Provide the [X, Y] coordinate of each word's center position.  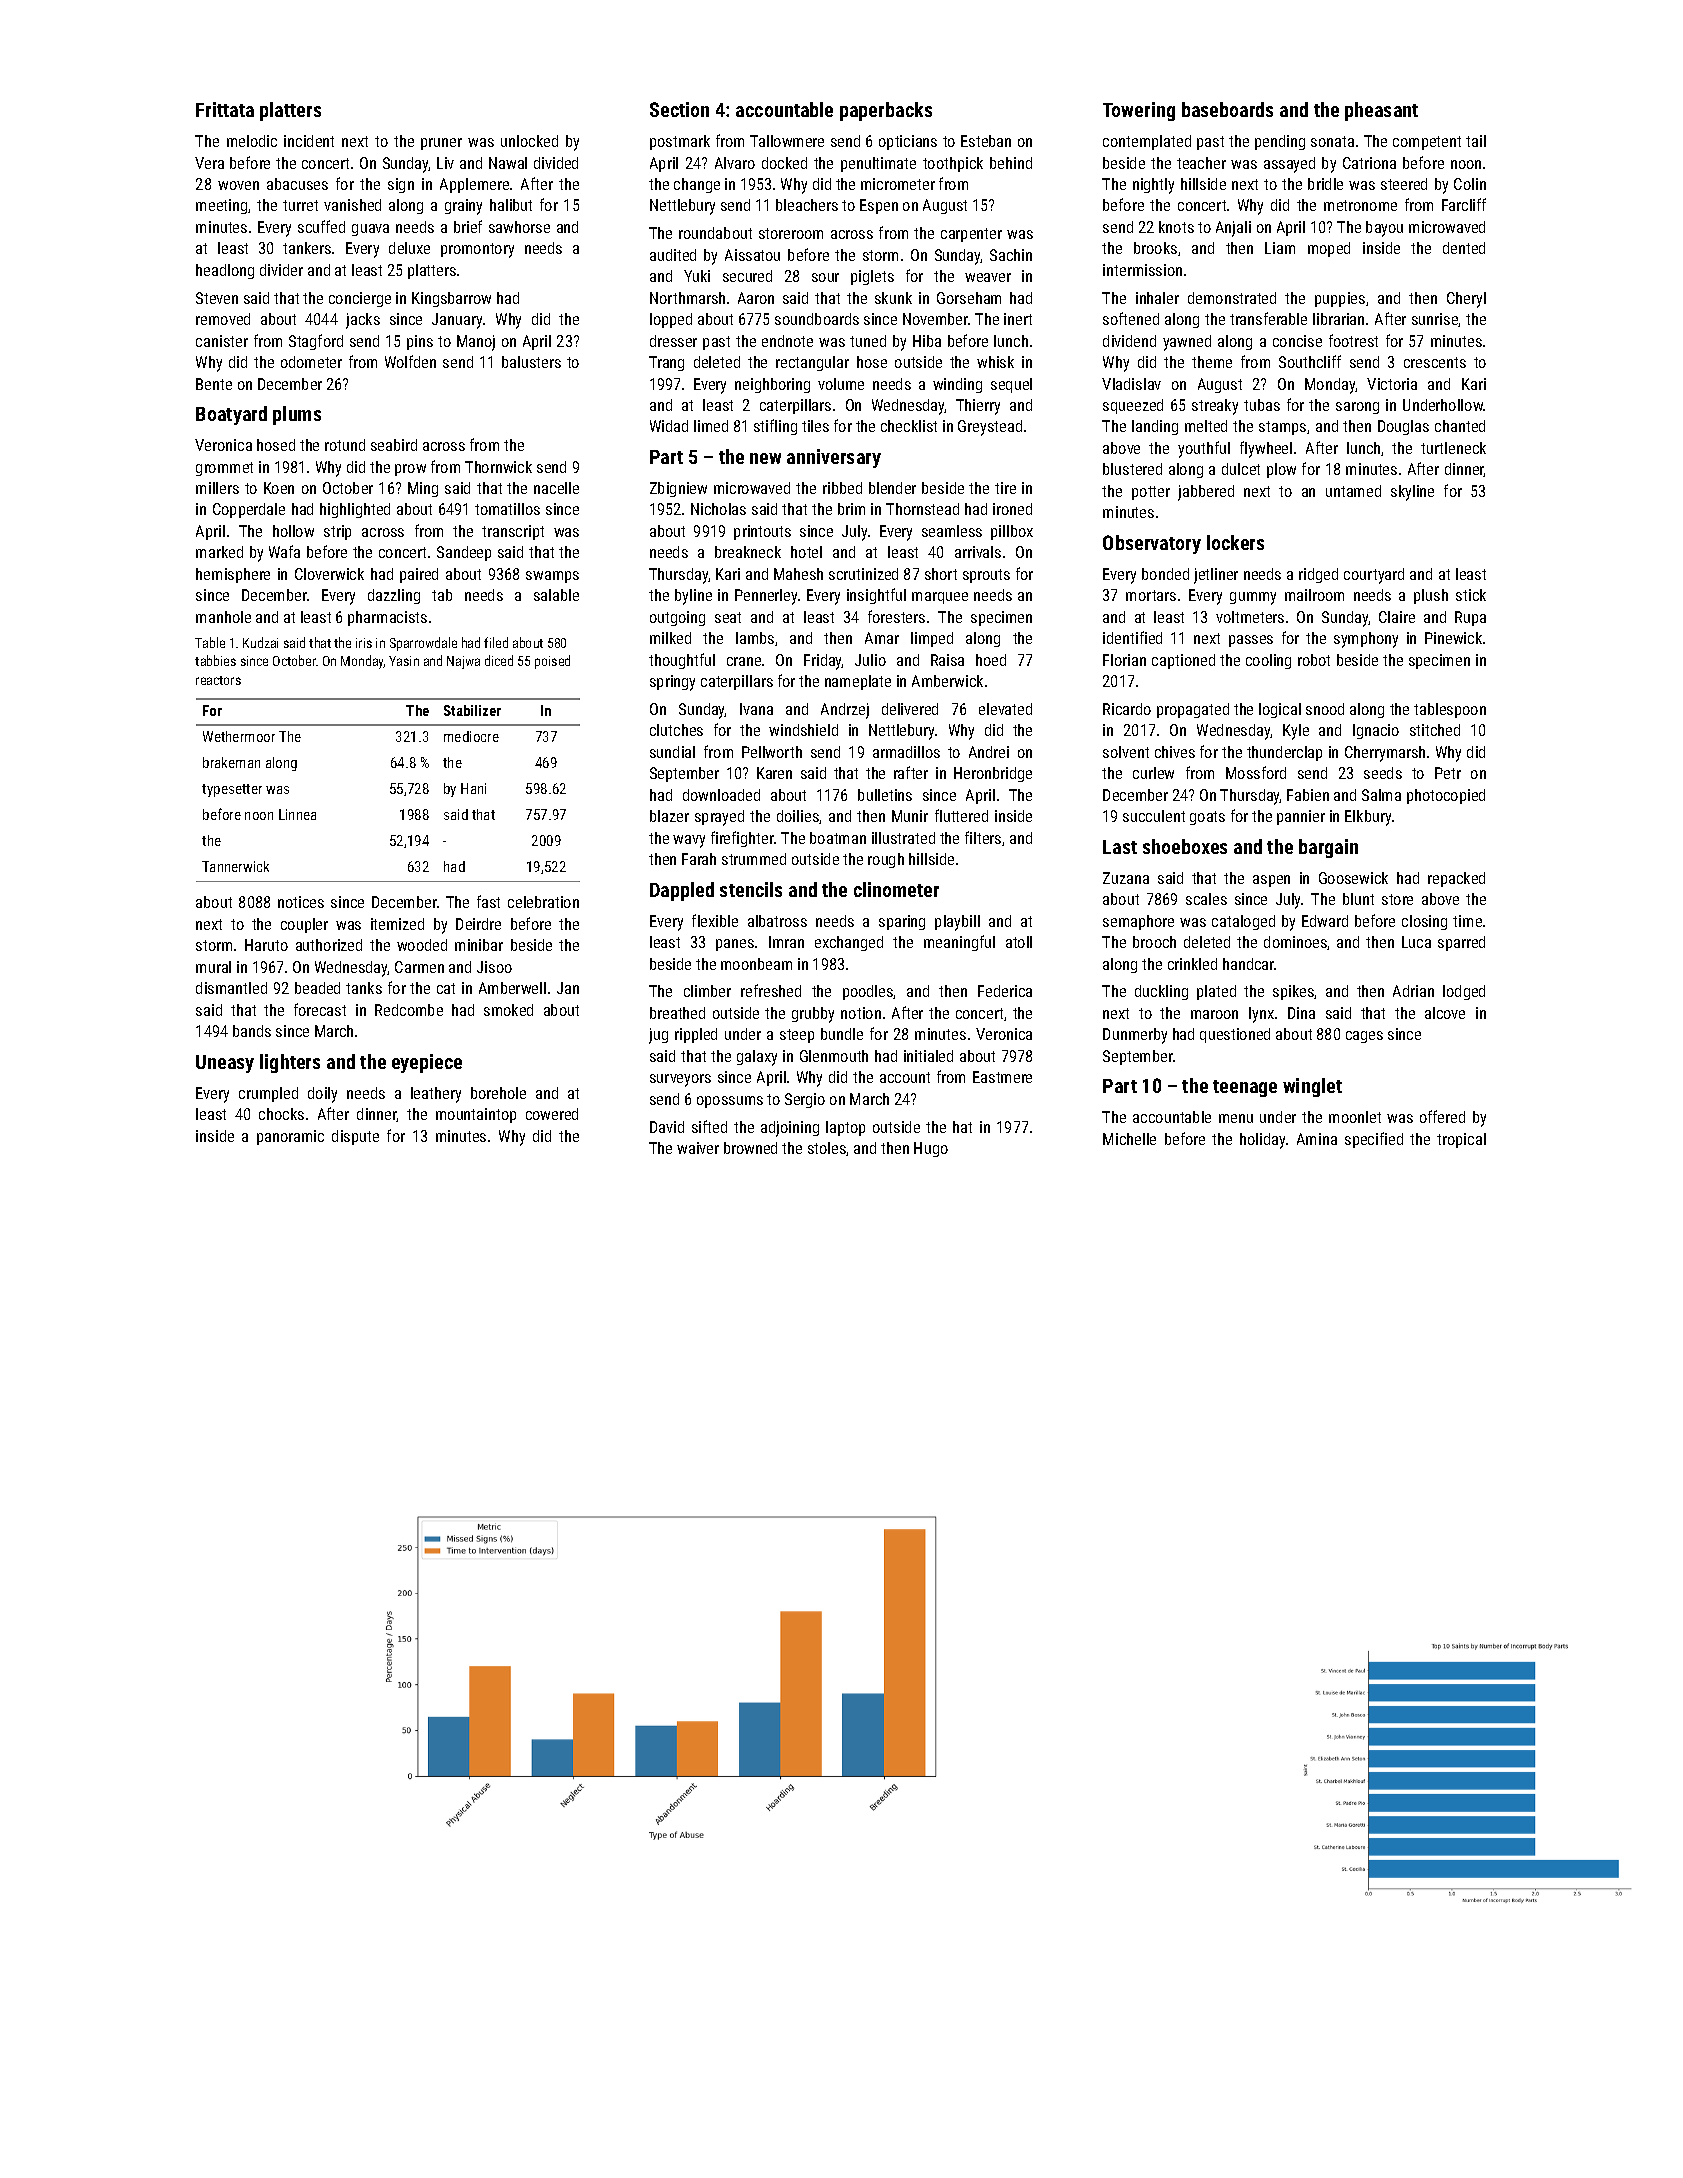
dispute [355, 1137]
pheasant [1381, 111]
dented [1464, 248]
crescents [1435, 362]
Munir [910, 816]
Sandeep [464, 553]
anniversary [834, 458]
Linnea [297, 814]
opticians [908, 142]
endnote [787, 341]
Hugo [931, 1149]
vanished [352, 205]
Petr [1448, 773]
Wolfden [410, 361]
